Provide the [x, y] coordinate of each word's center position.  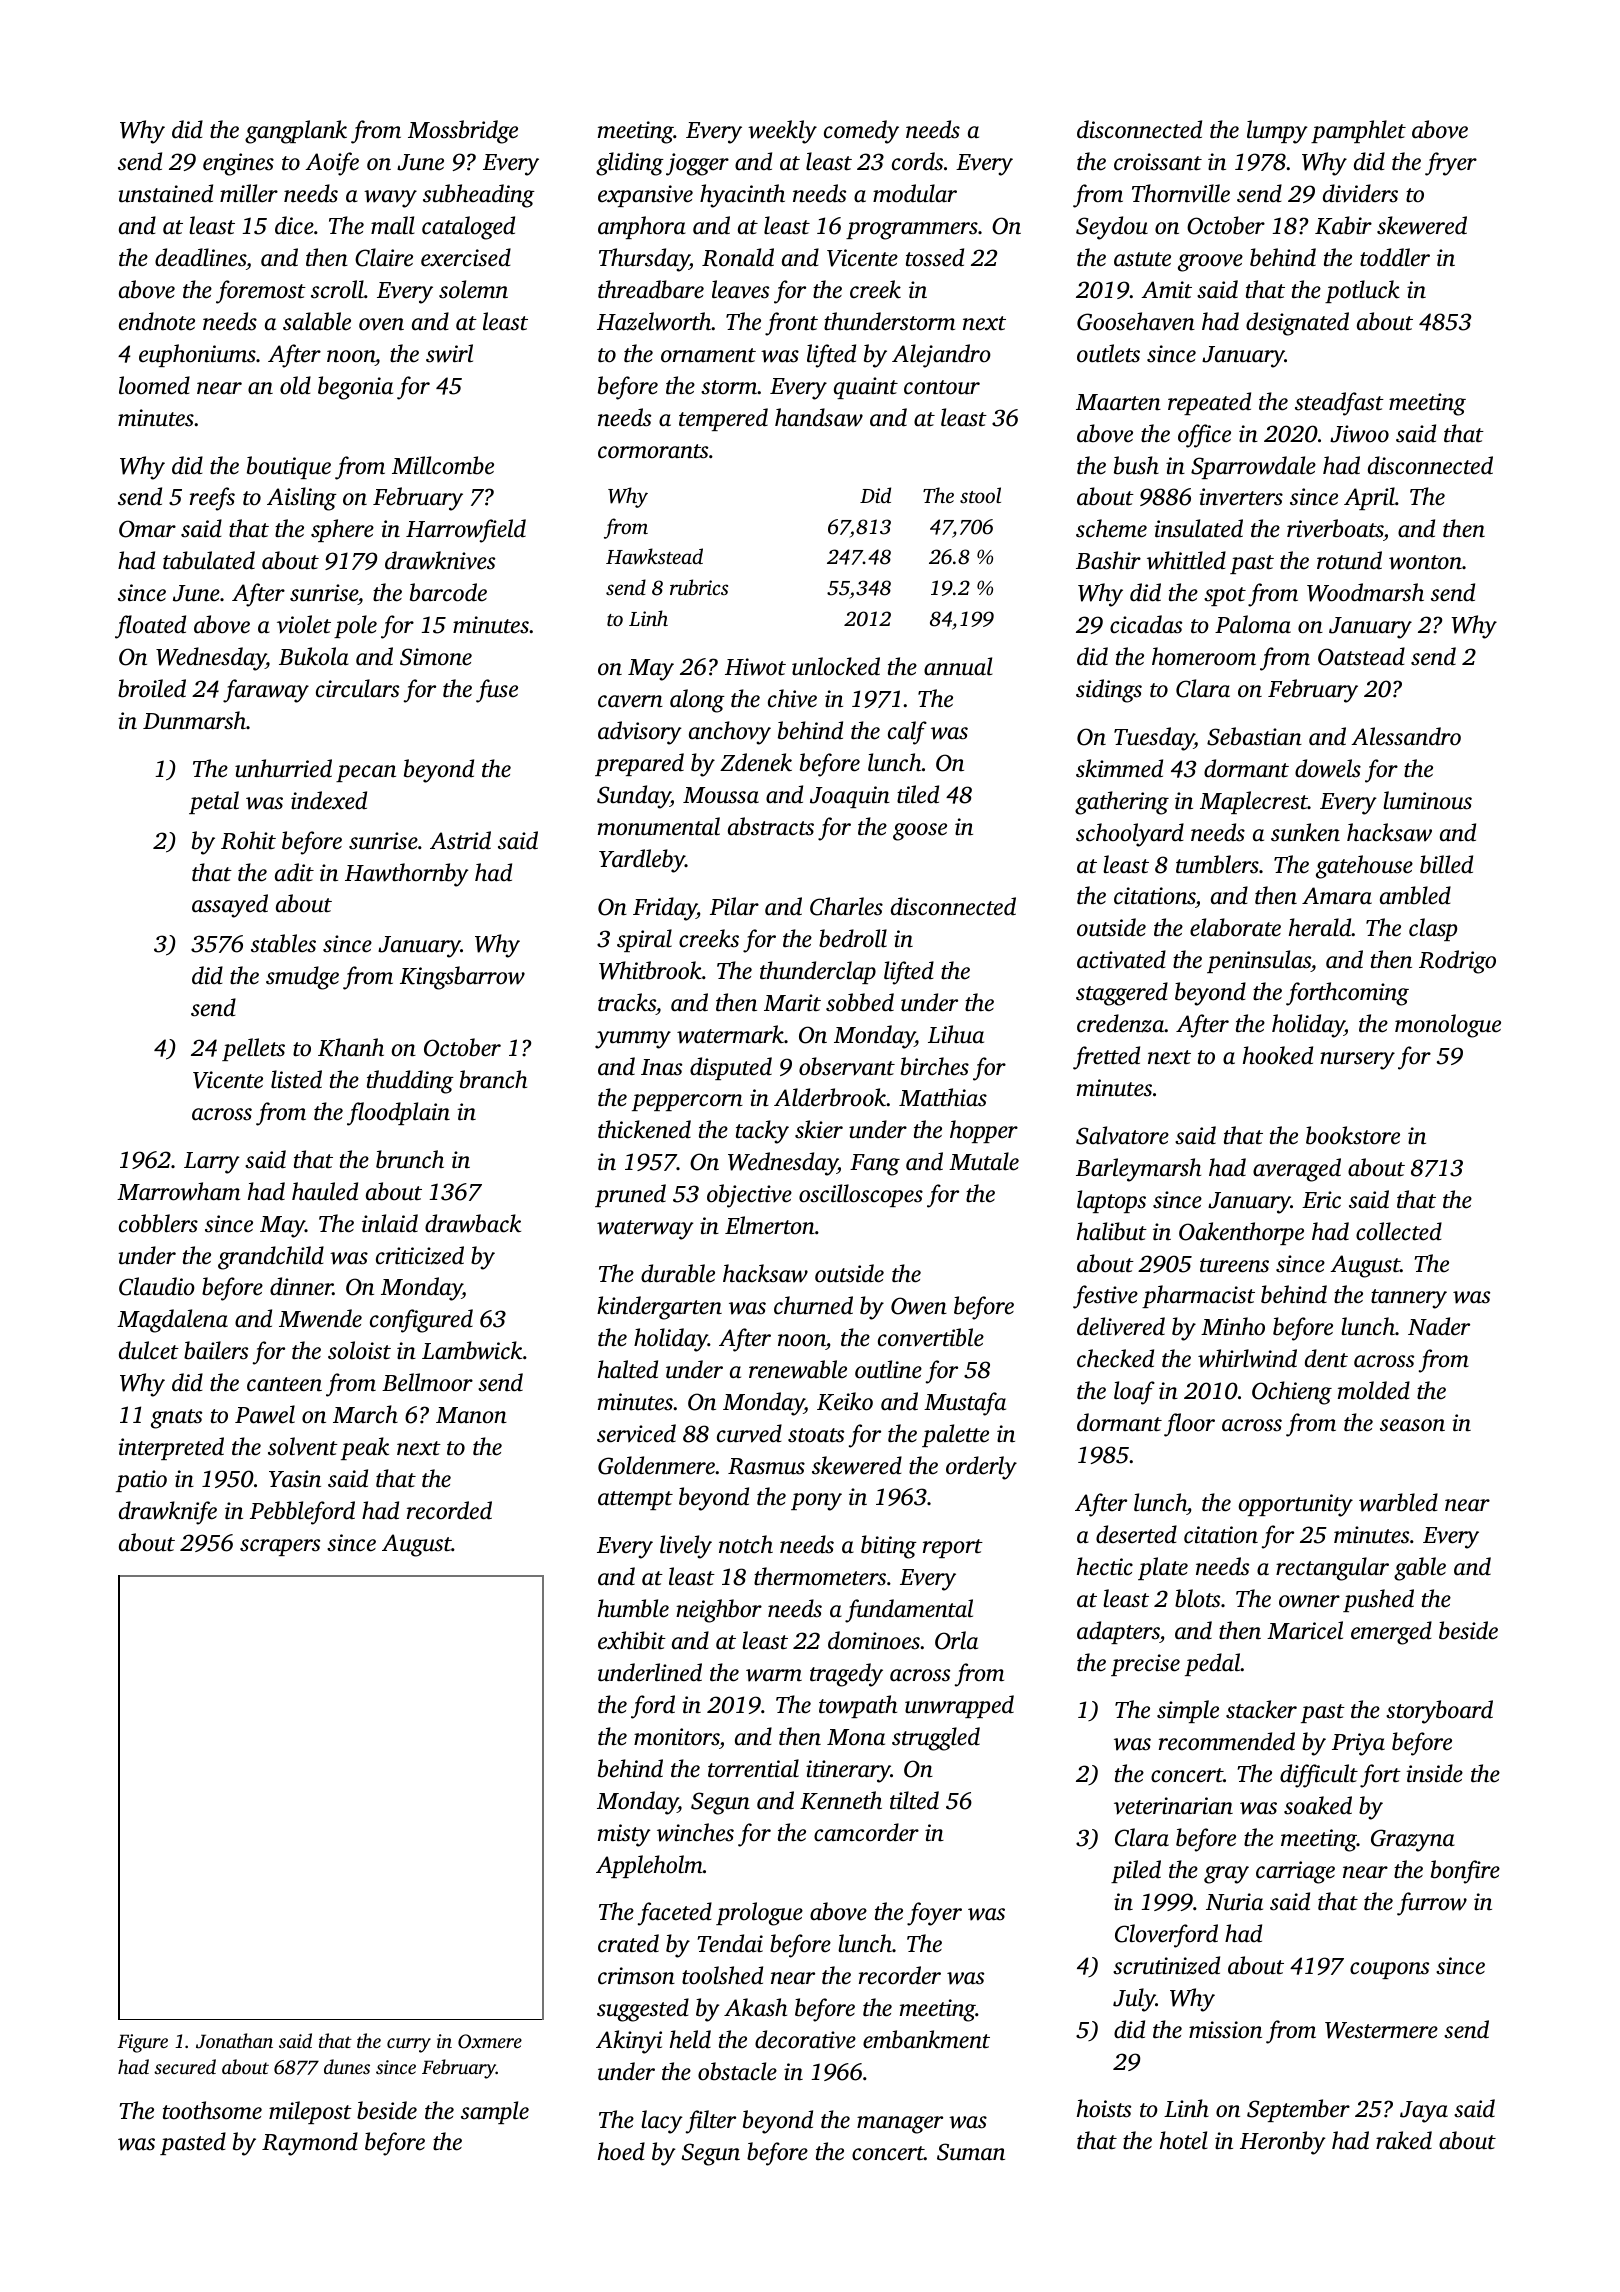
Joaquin [850, 797]
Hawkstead [654, 556]
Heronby [1283, 2143]
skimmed [1119, 768]
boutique [289, 467]
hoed [621, 2151]
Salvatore [1122, 1135]
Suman [971, 2152]
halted [628, 1369]
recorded [449, 1510]
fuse [497, 691]
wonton [1425, 562]
